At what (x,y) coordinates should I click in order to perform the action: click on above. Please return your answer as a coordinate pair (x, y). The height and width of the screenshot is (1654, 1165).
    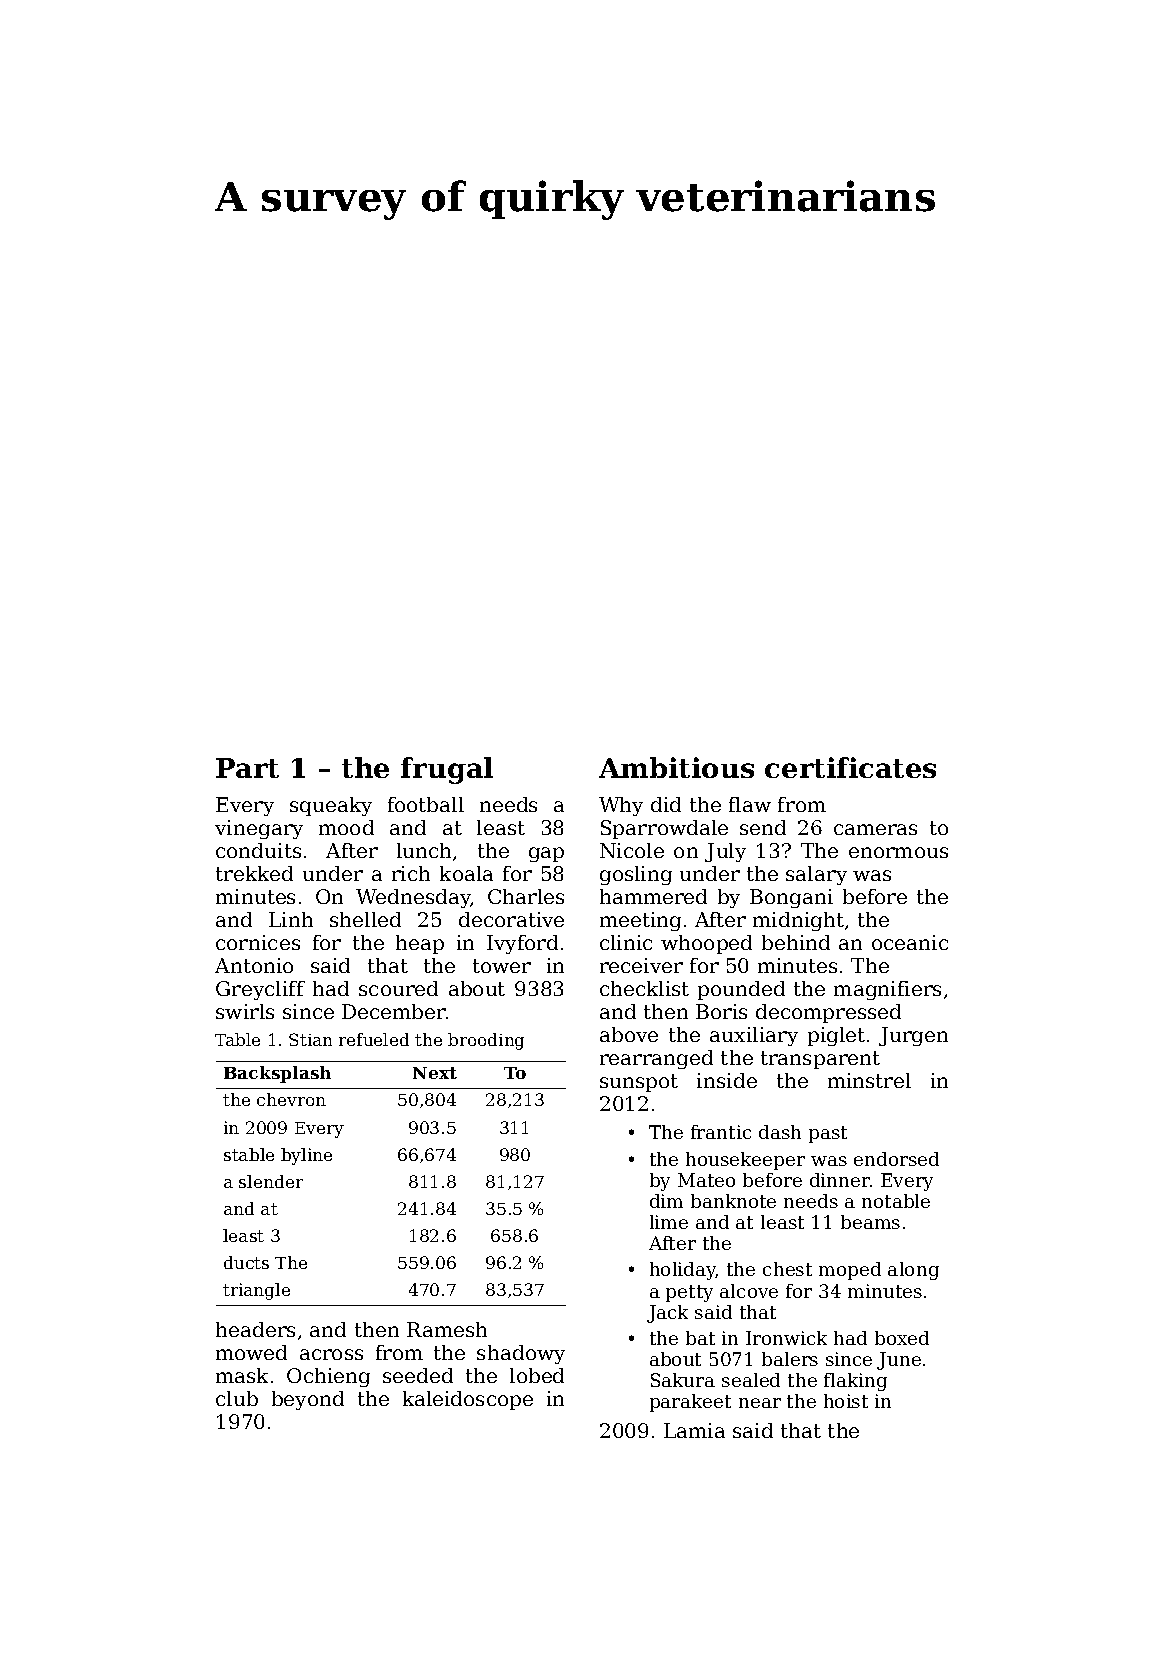
    Looking at the image, I should click on (629, 1034).
